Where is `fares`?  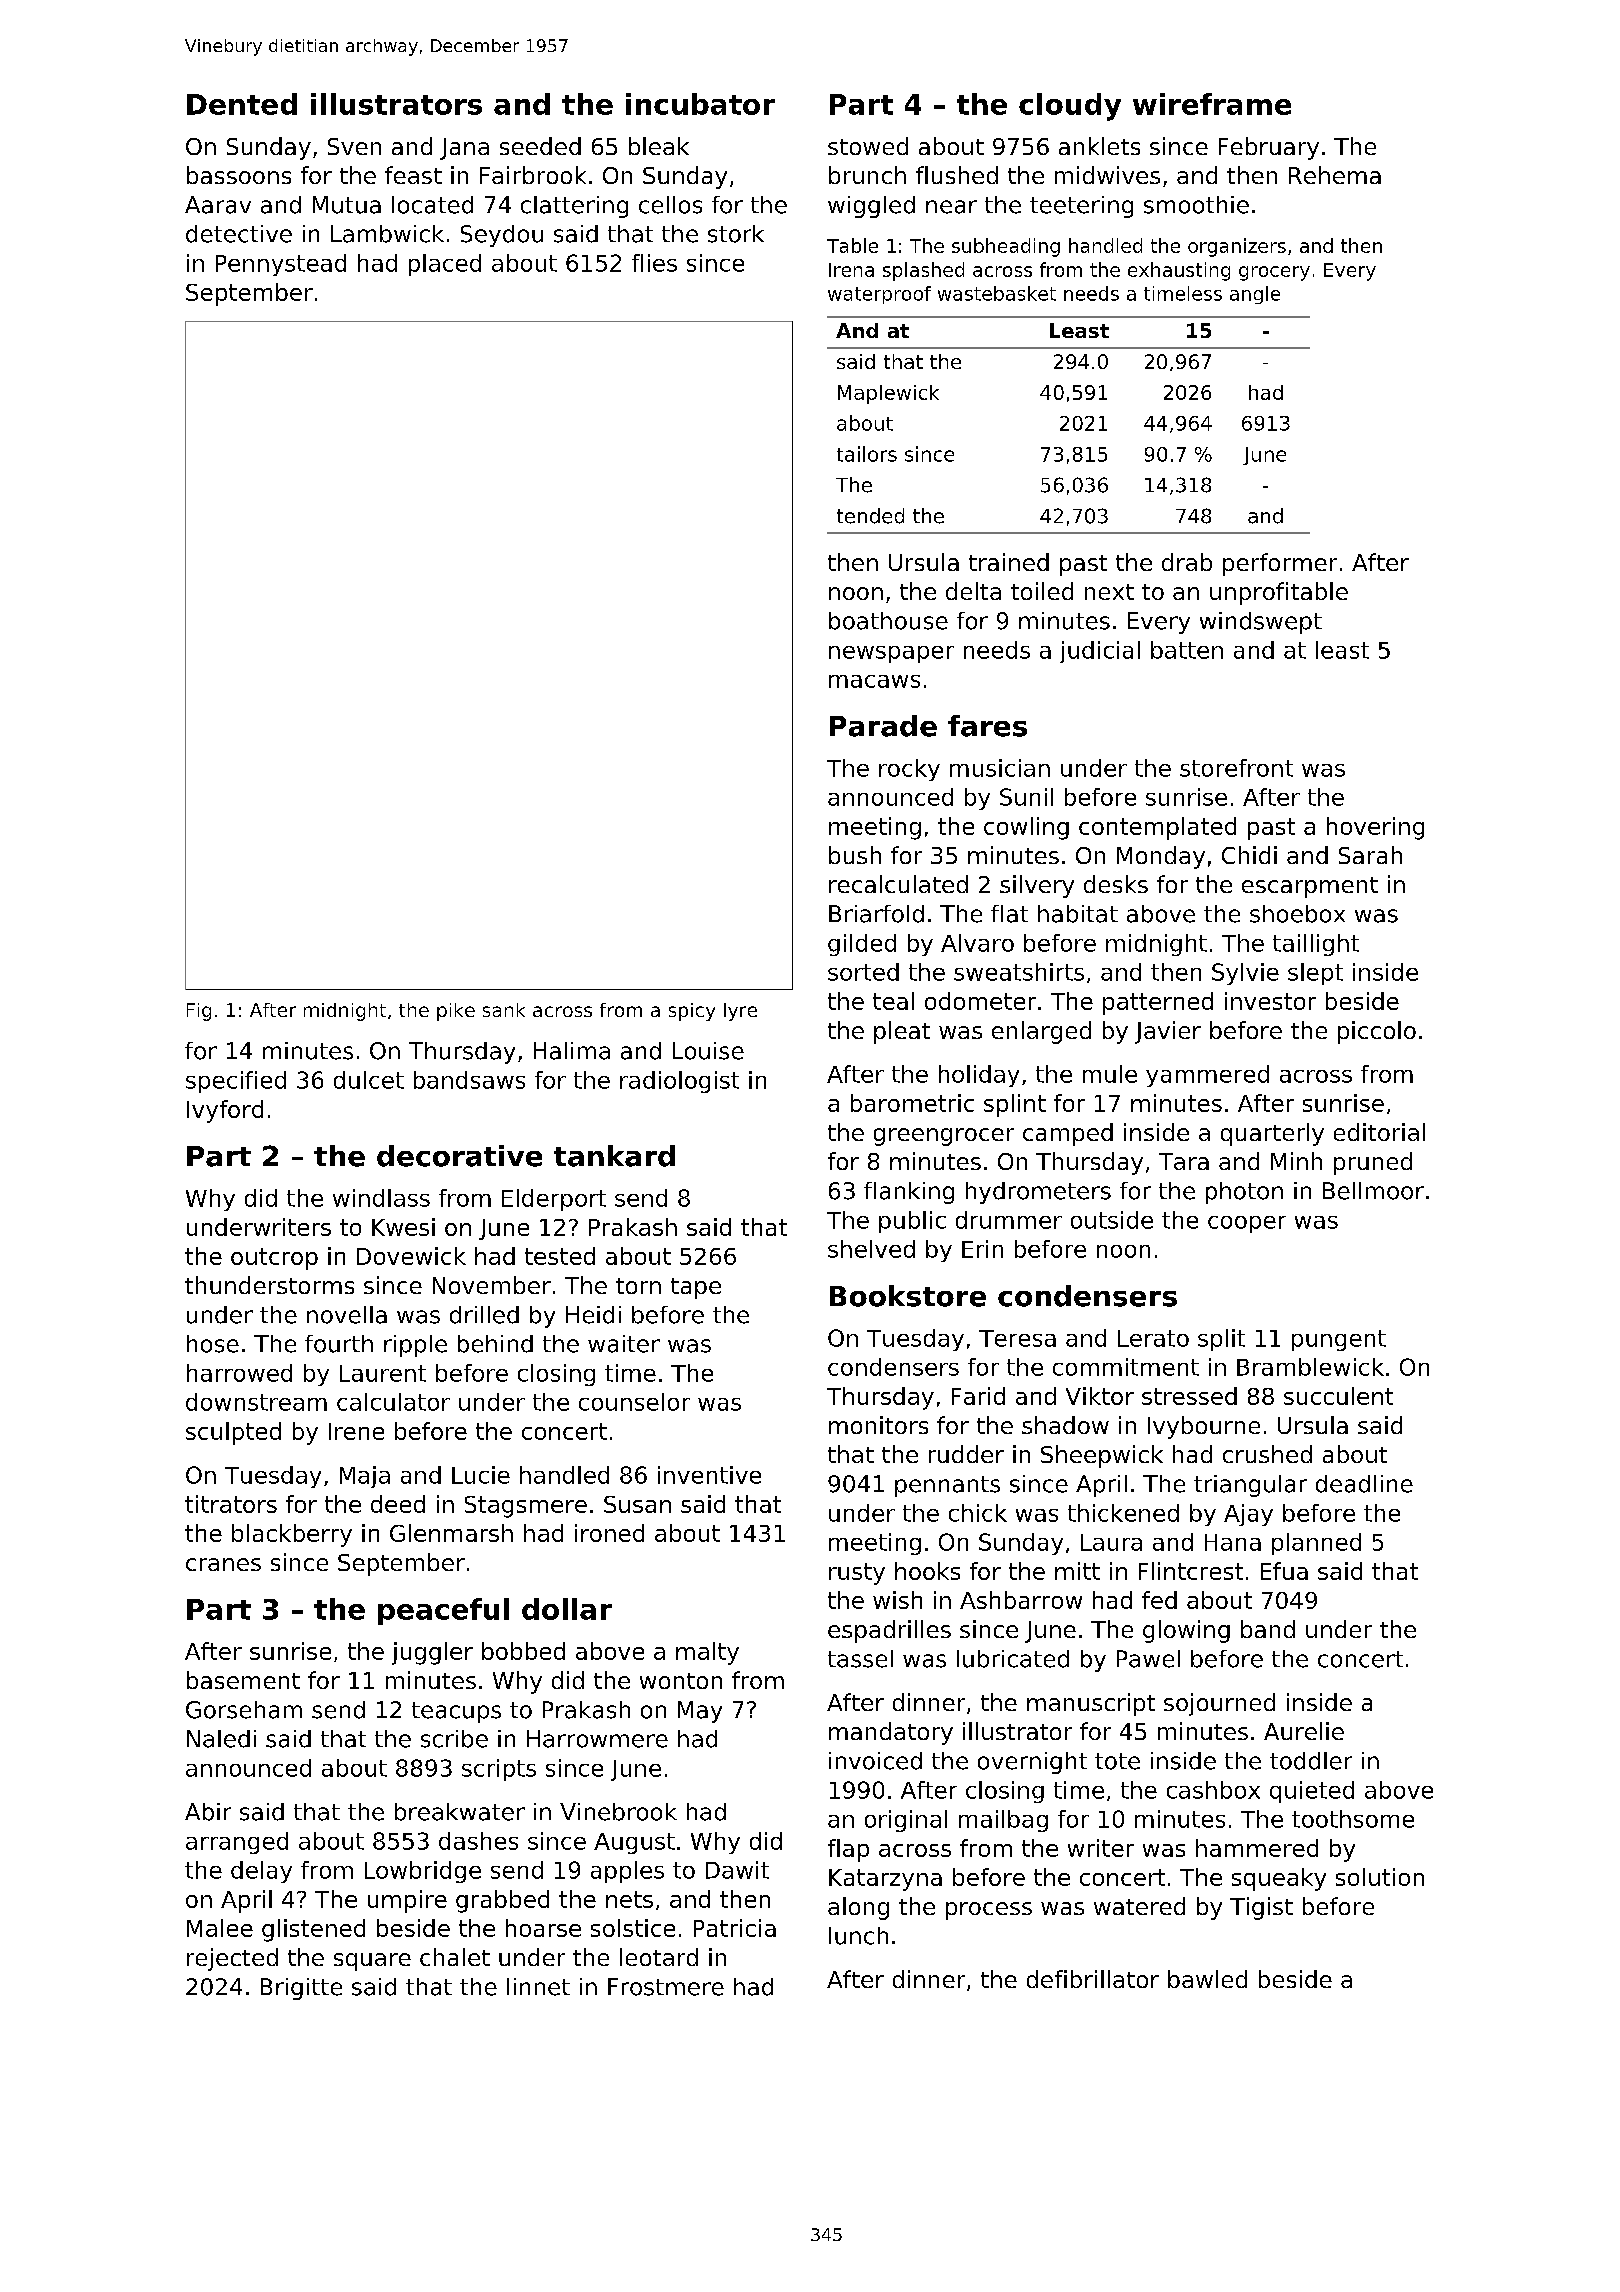 fares is located at coordinates (987, 726).
